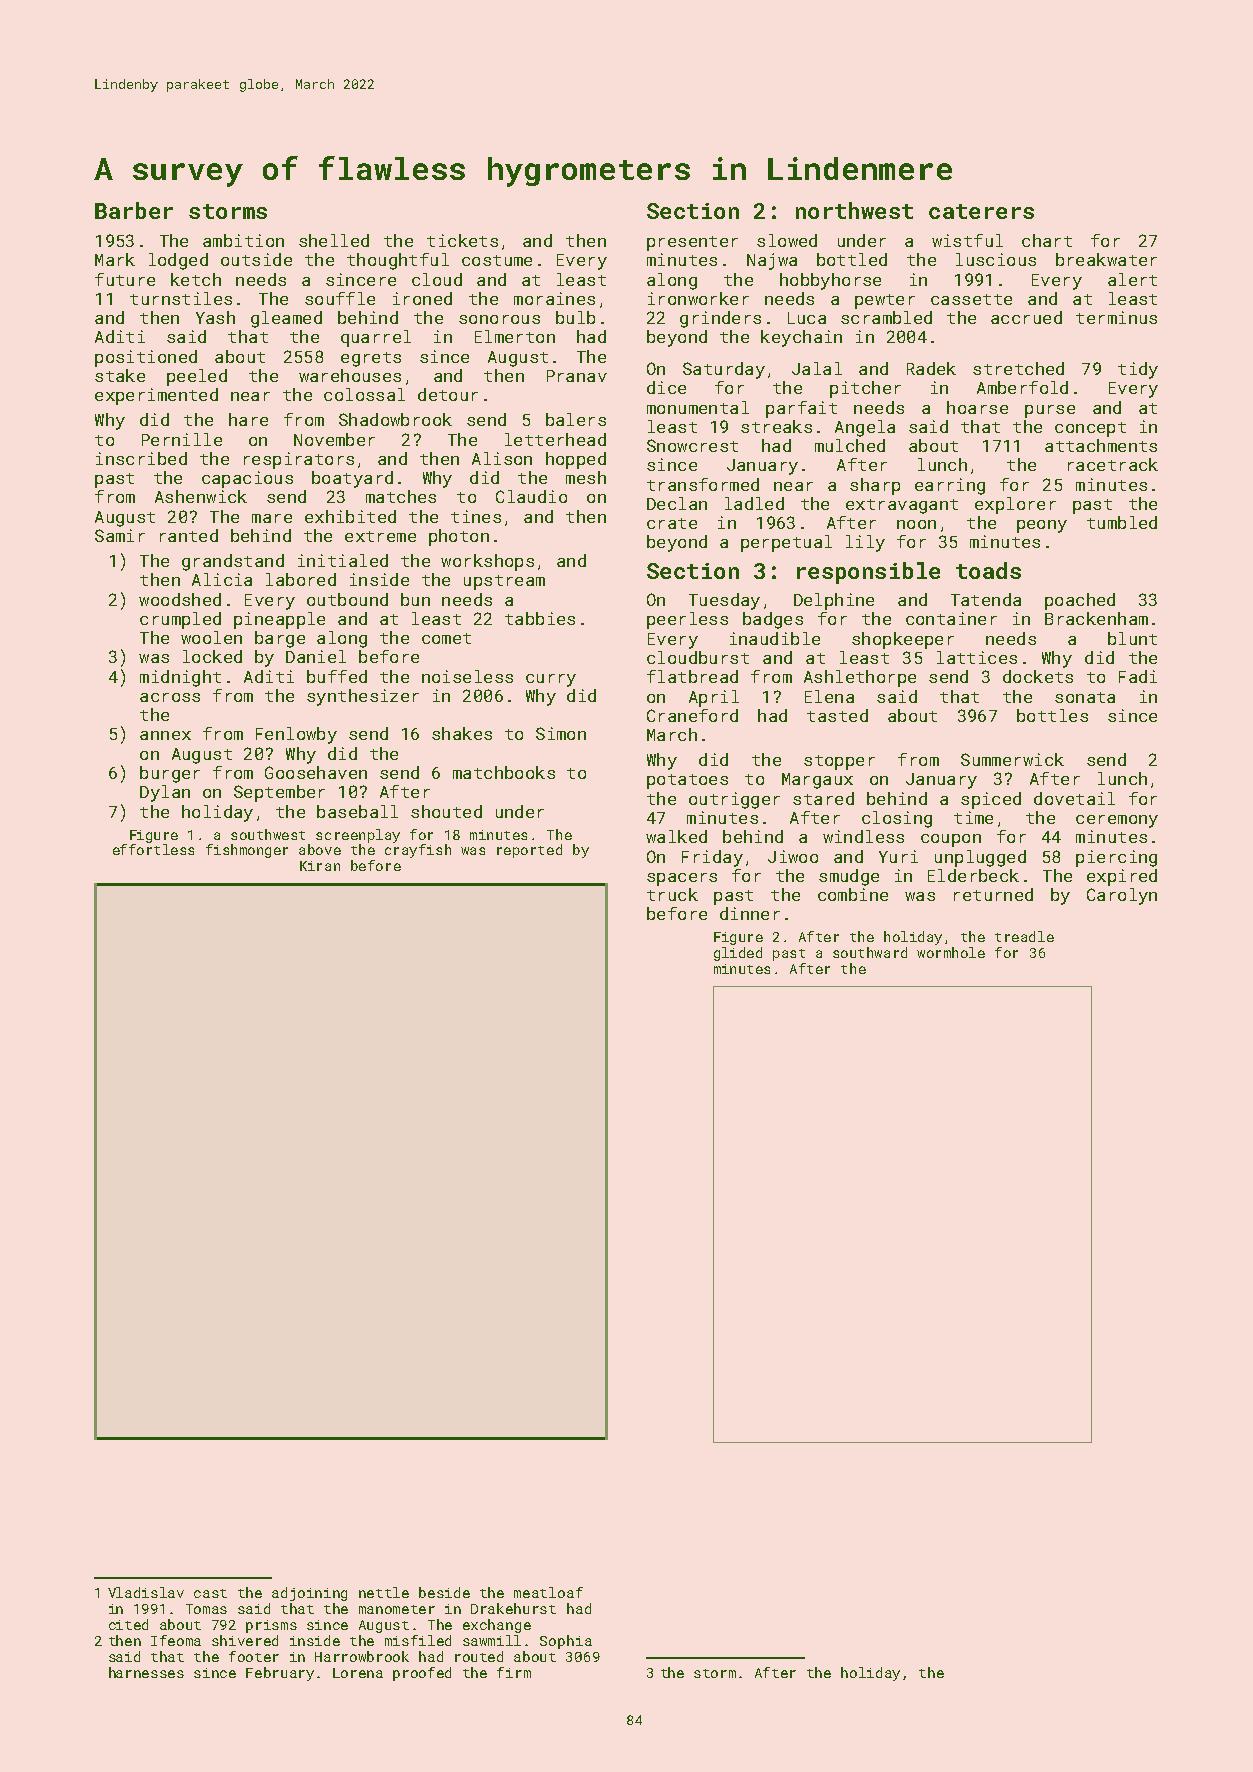 This screenshot has height=1772, width=1253. Describe the element at coordinates (977, 657) in the screenshot. I see `lattices` at that location.
